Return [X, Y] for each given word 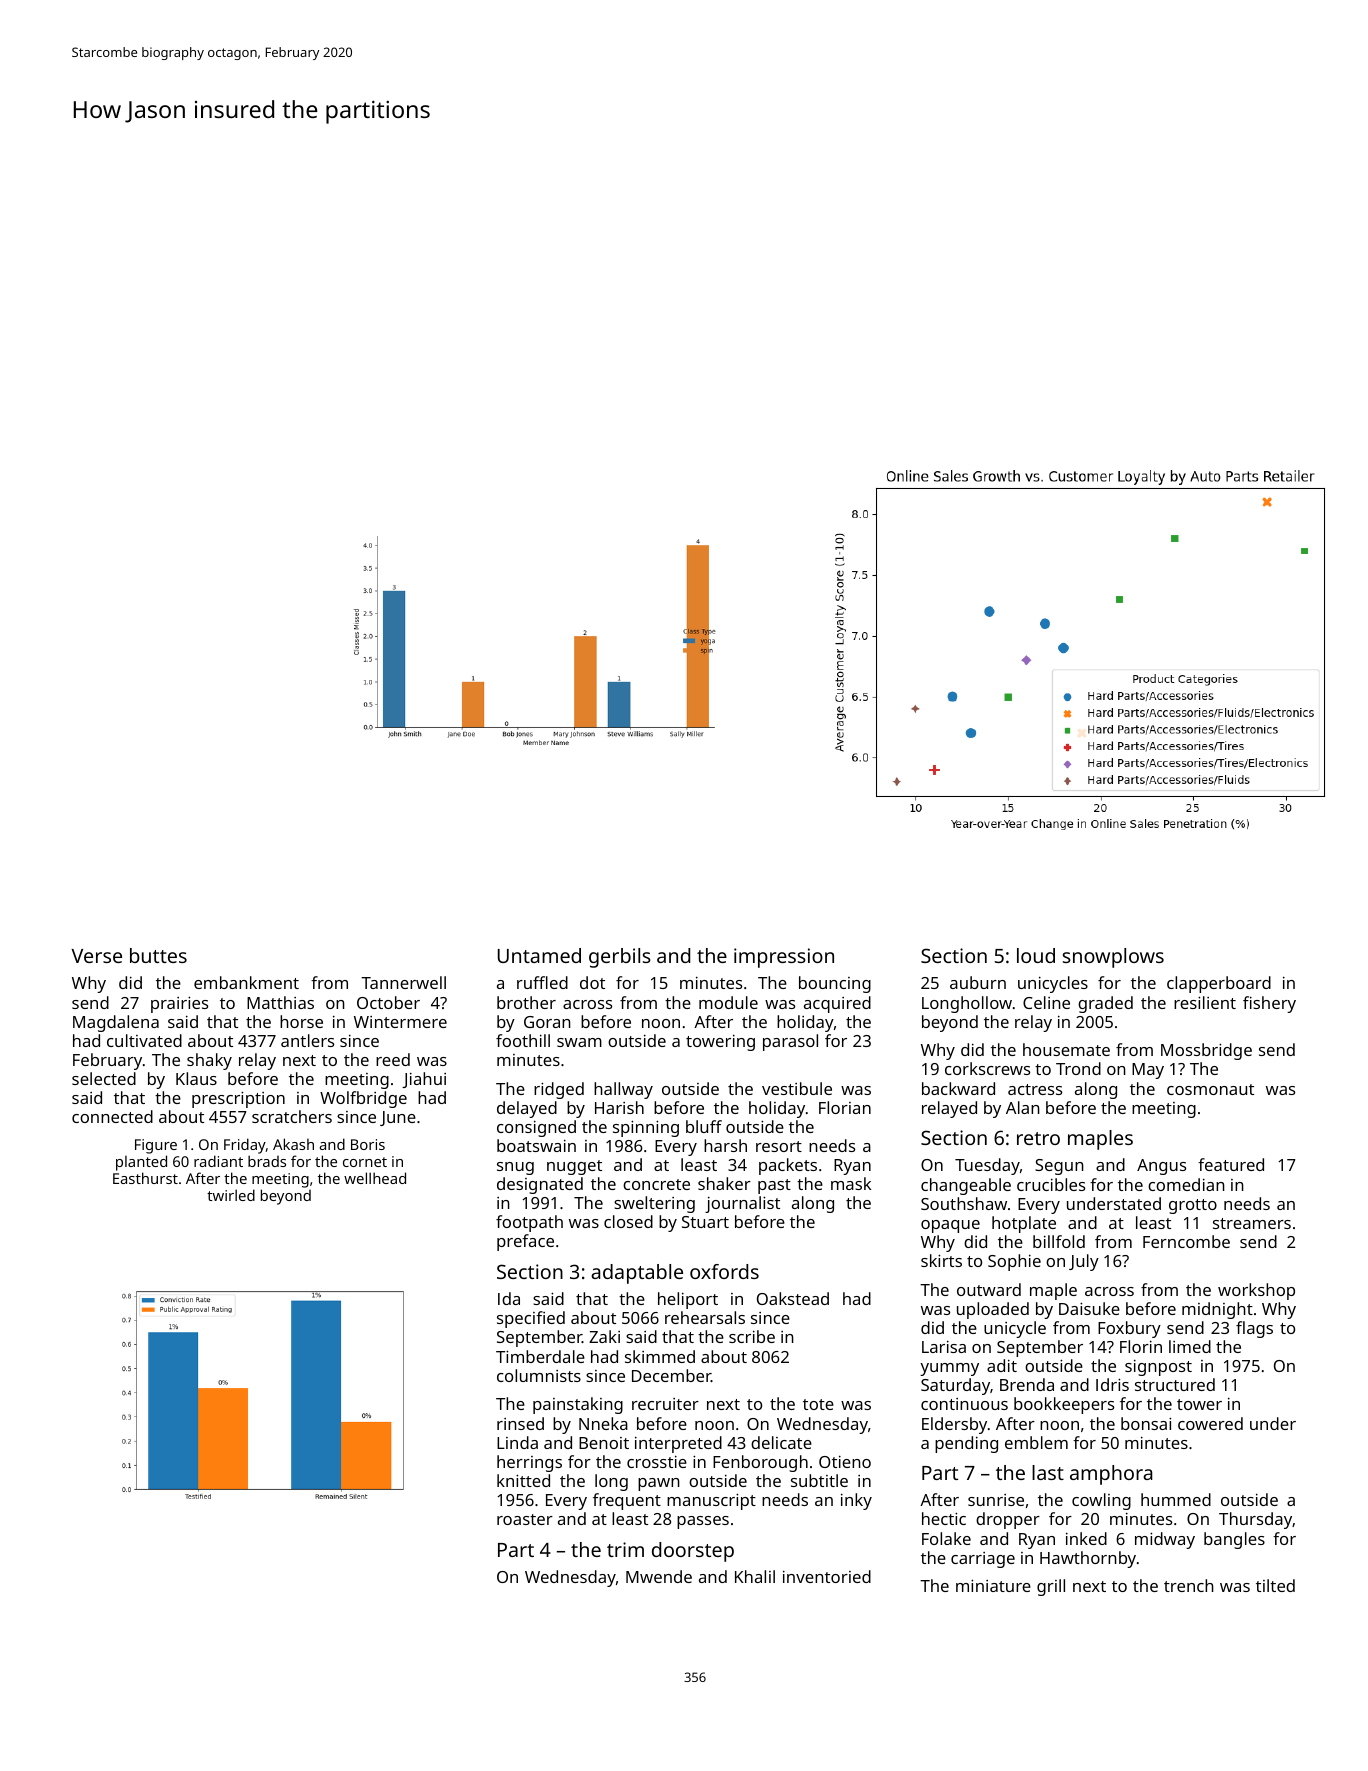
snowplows [1113, 958]
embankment [246, 982]
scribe [752, 1336]
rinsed [520, 1423]
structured [1175, 1384]
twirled [231, 1195]
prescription [238, 1099]
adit [1002, 1365]
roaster [525, 1519]
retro [1038, 1138]
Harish [619, 1107]
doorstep [693, 1552]
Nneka [603, 1423]
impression [784, 958]
